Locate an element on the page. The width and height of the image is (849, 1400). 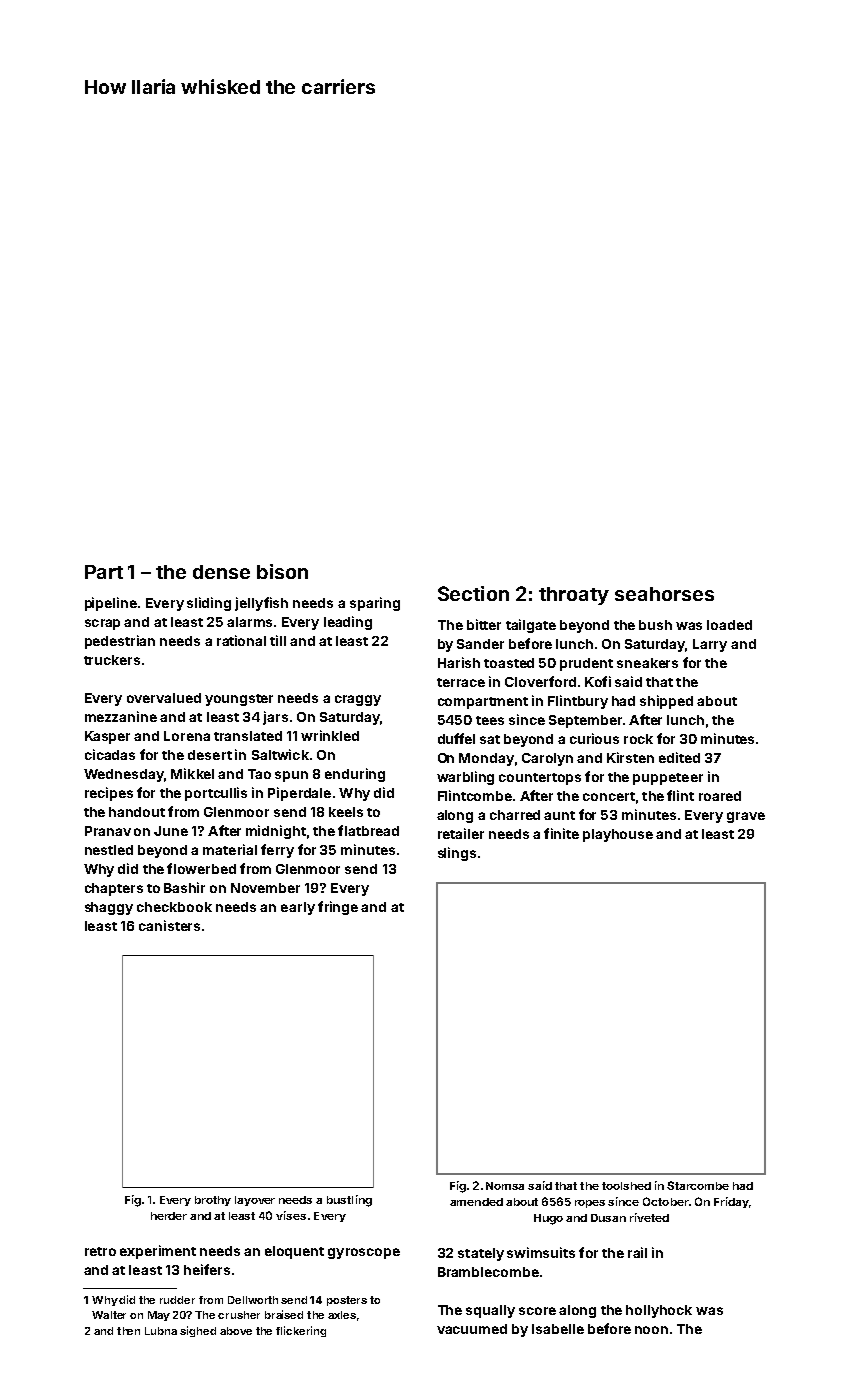
Larry is located at coordinates (710, 645).
